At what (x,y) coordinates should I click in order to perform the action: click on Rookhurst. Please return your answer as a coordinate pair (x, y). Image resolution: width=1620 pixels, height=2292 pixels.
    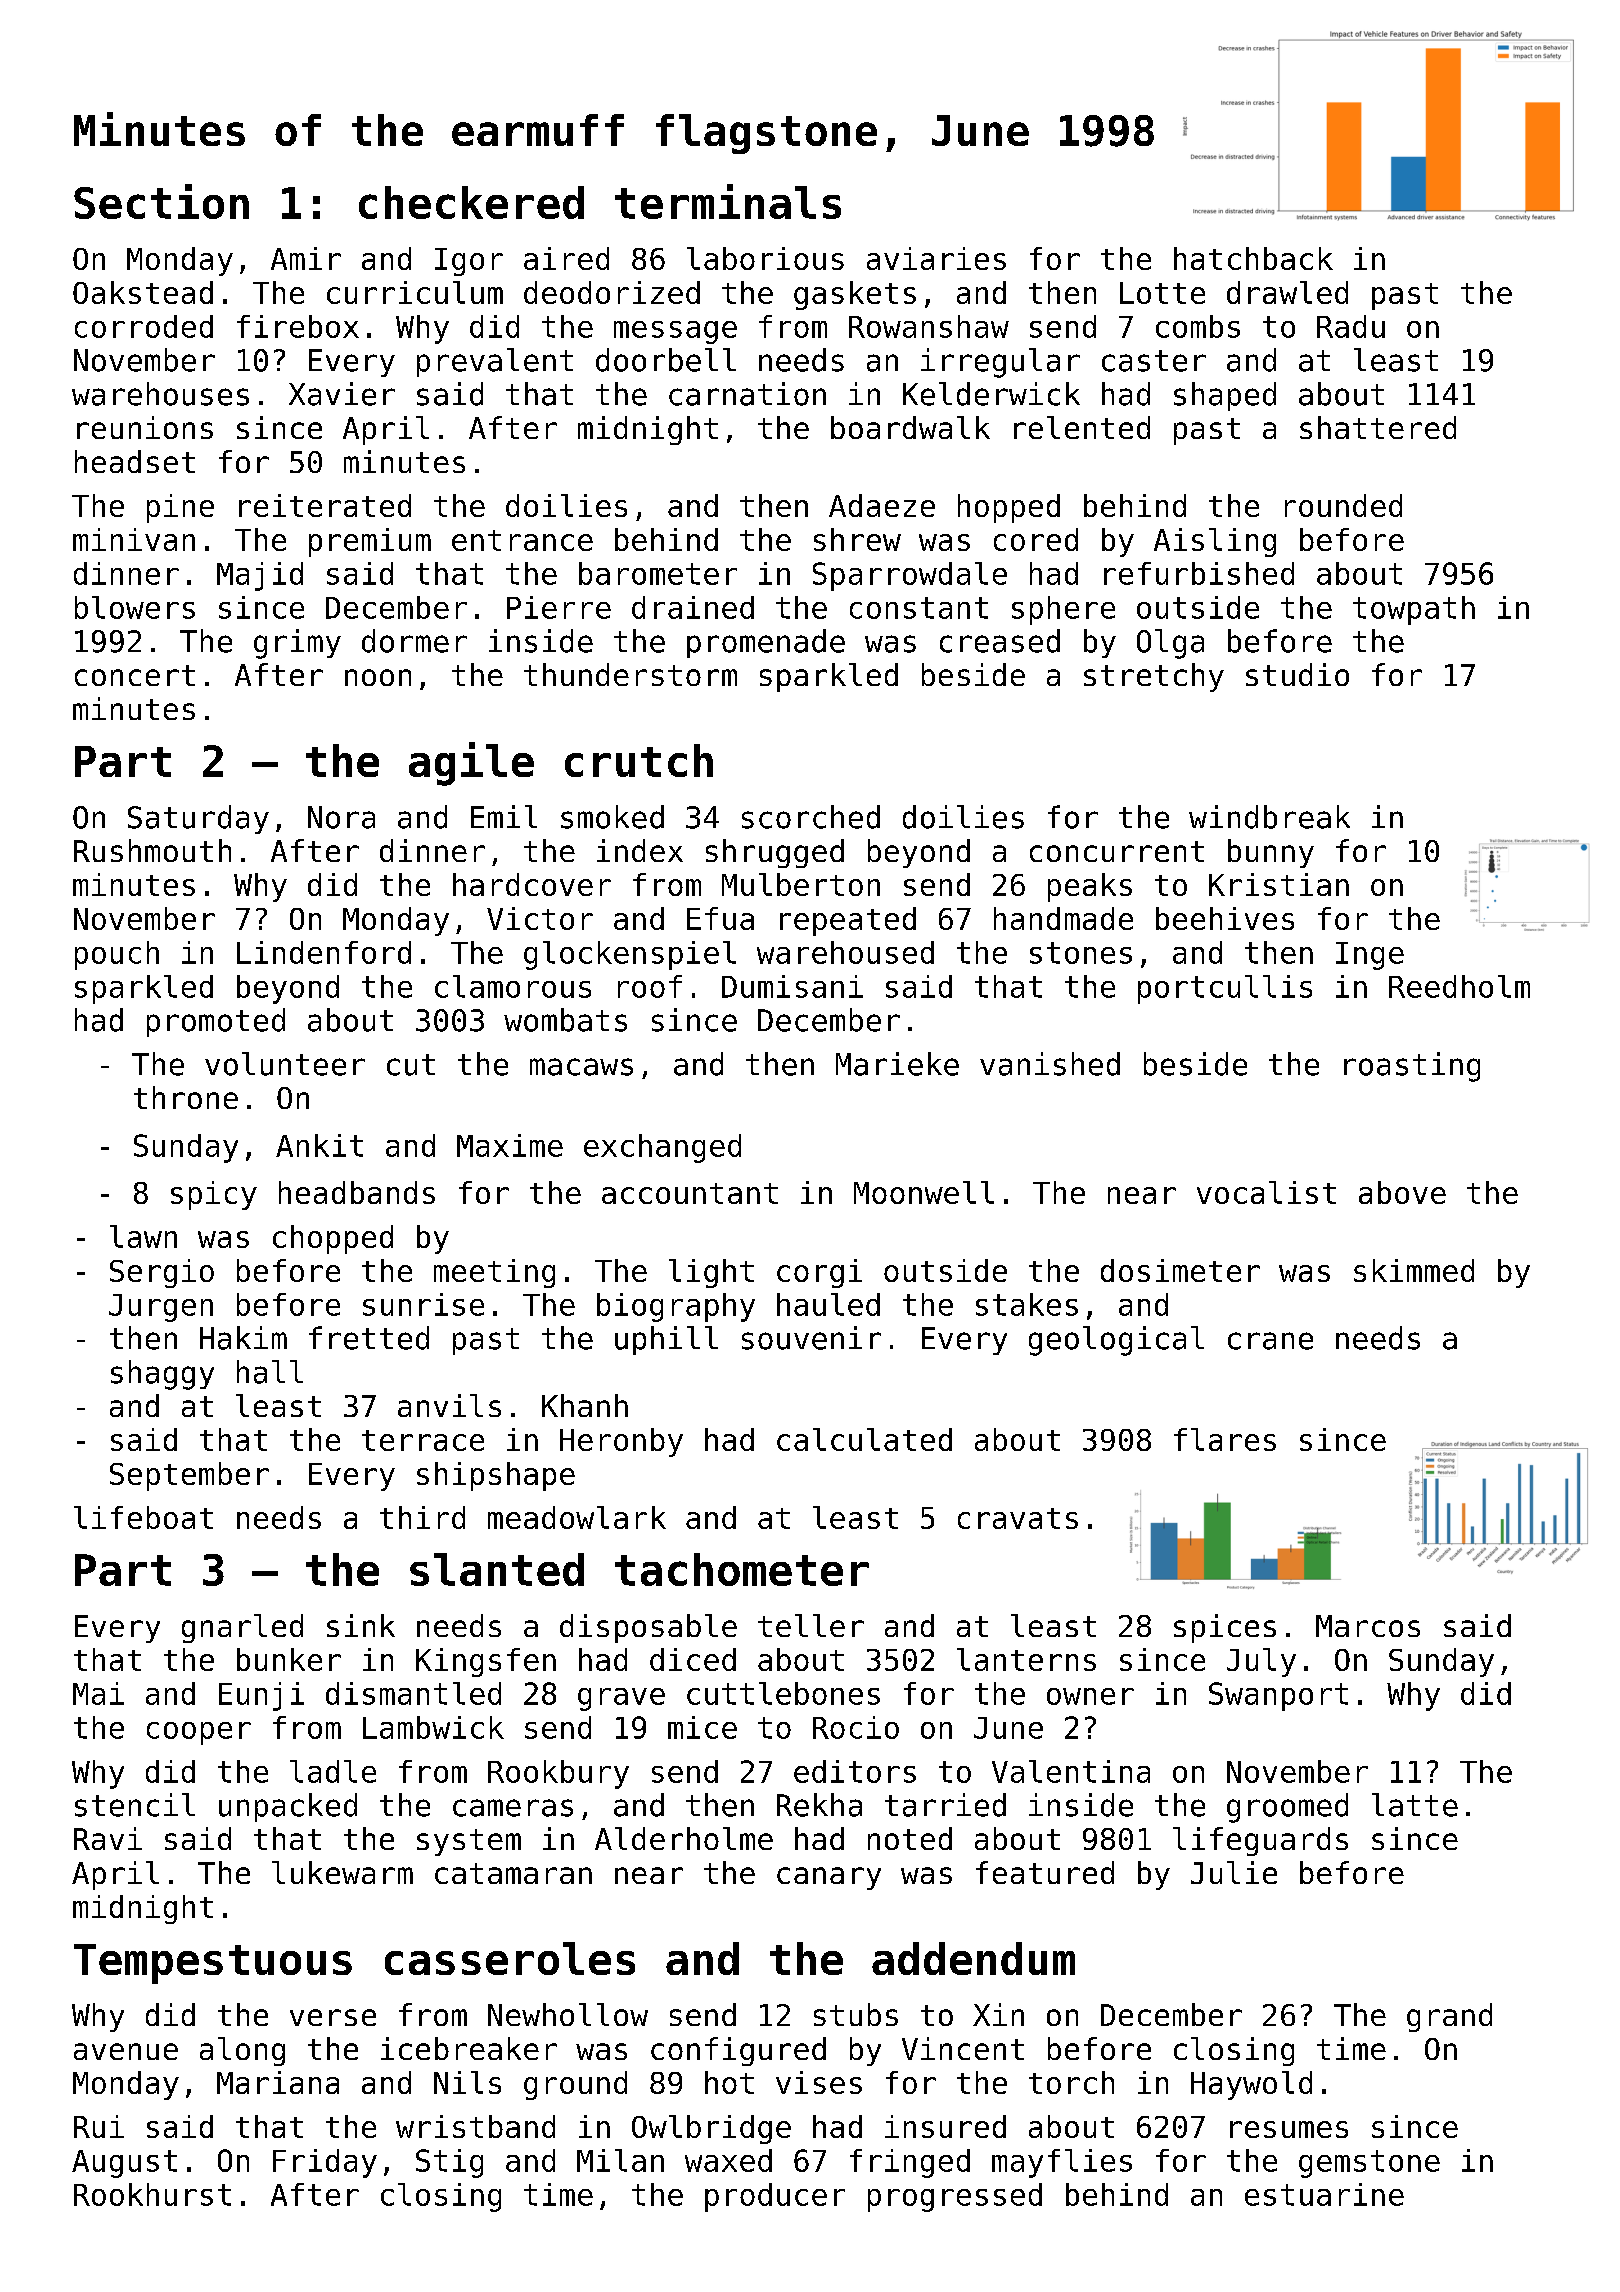
    Looking at the image, I should click on (152, 2194).
